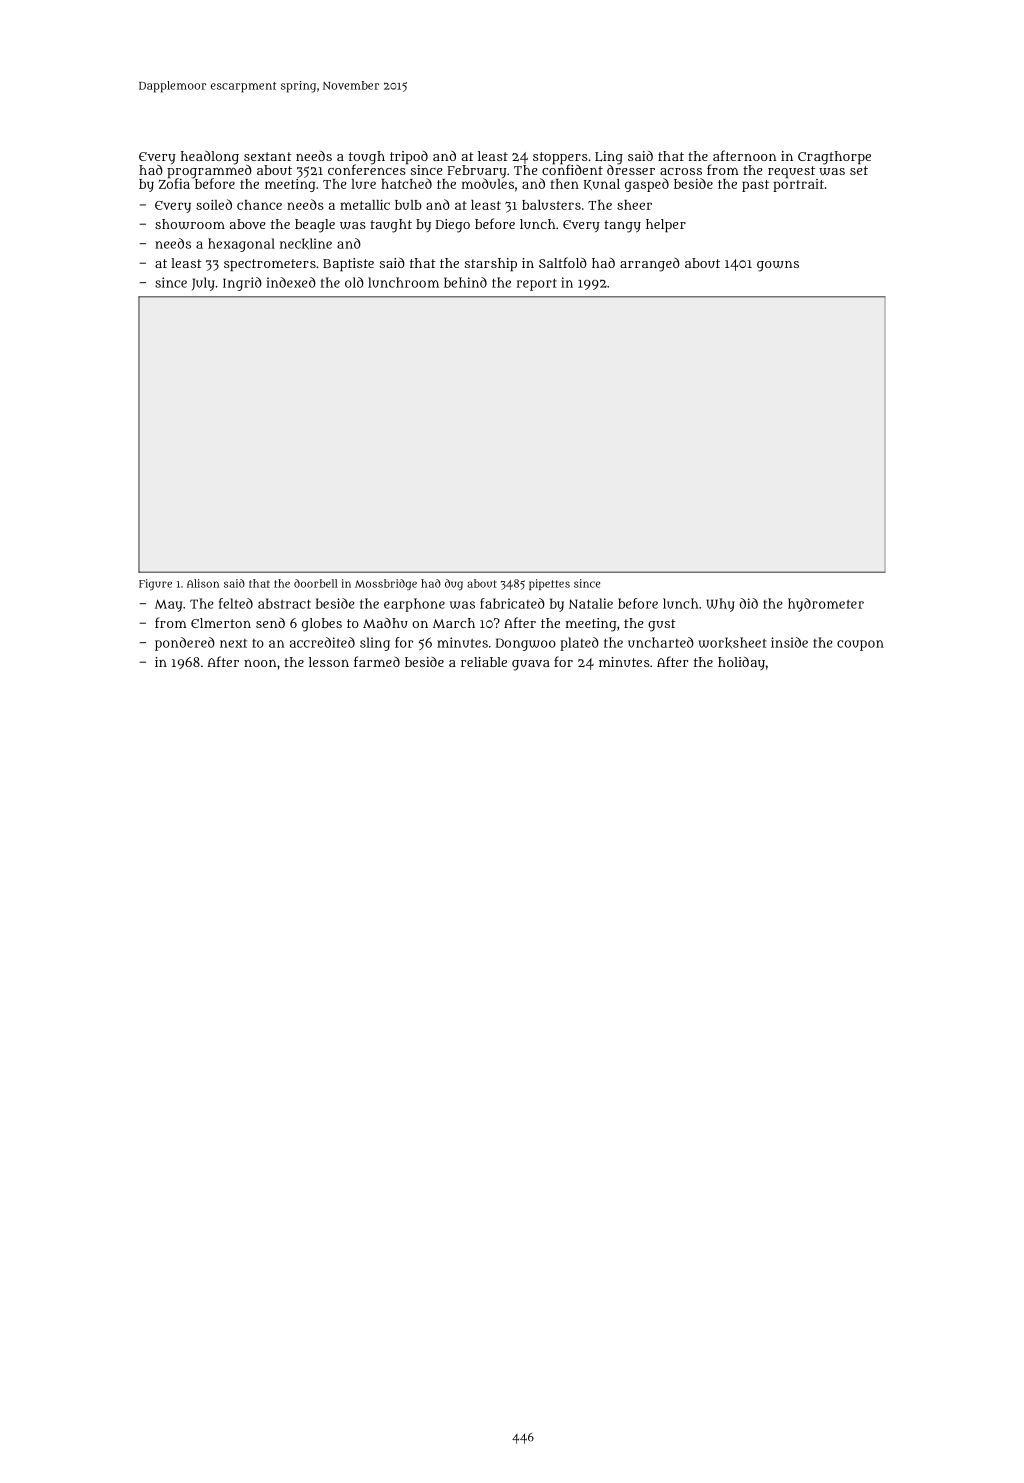  What do you see at coordinates (798, 185) in the page?
I see `portrait` at bounding box center [798, 185].
